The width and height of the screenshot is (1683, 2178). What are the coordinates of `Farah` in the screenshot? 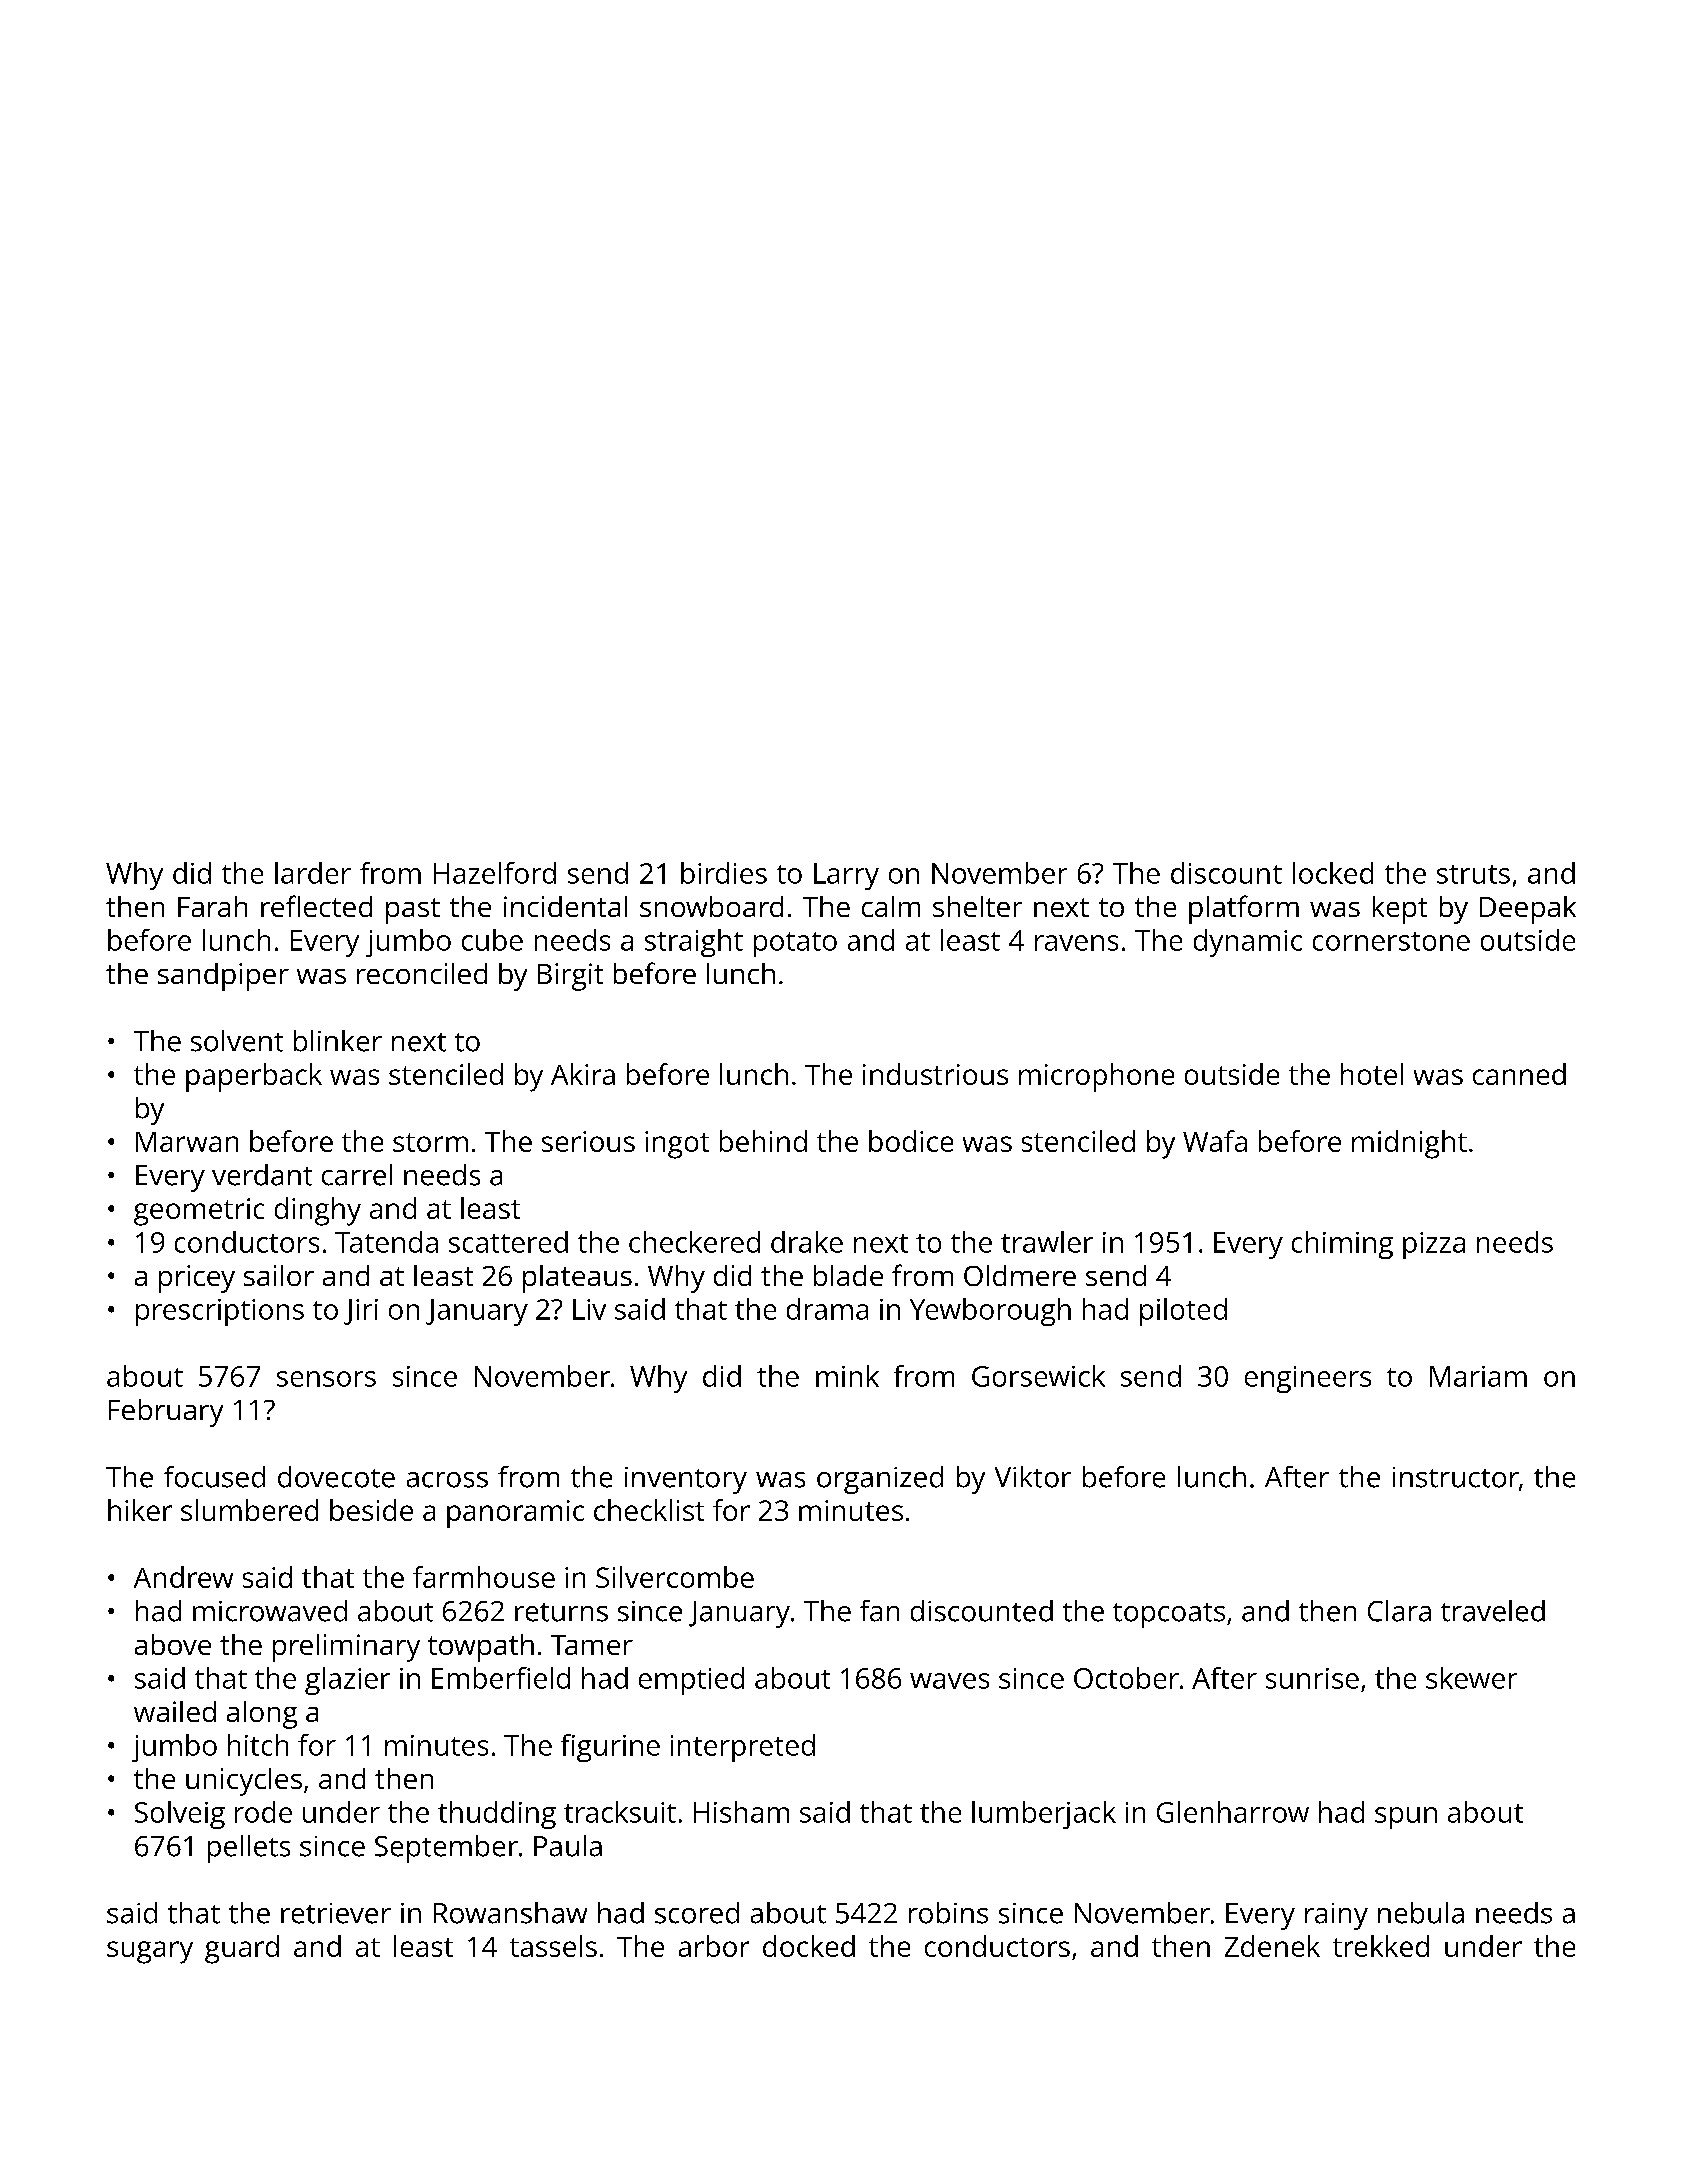 It's located at (212, 906).
